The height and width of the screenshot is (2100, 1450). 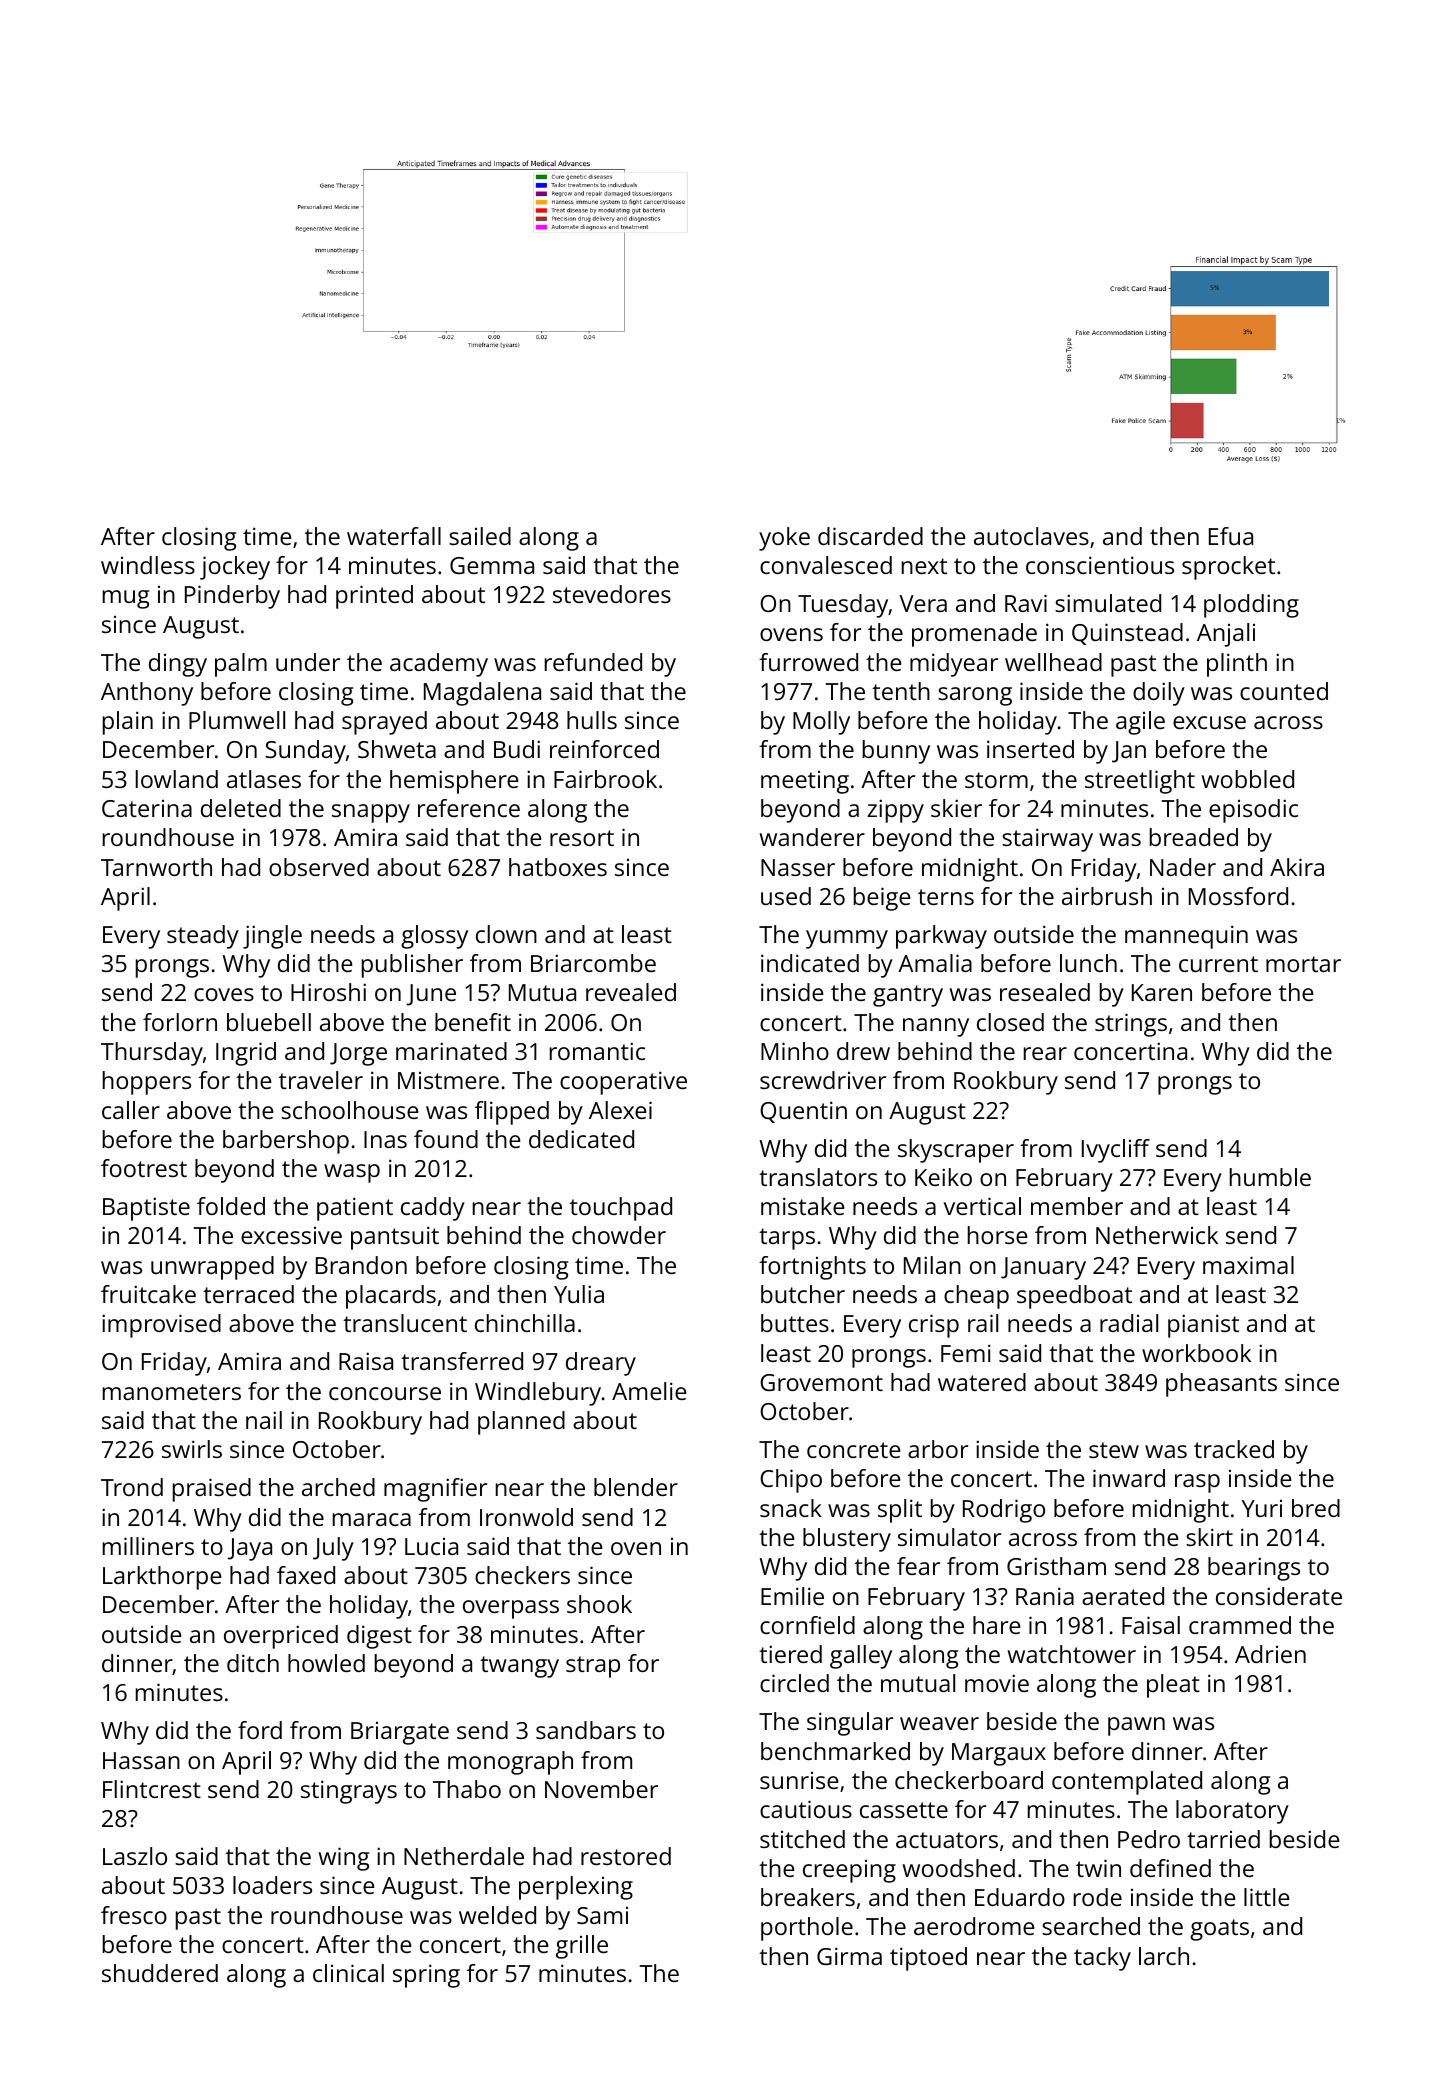 I want to click on Plumwell, so click(x=237, y=720).
